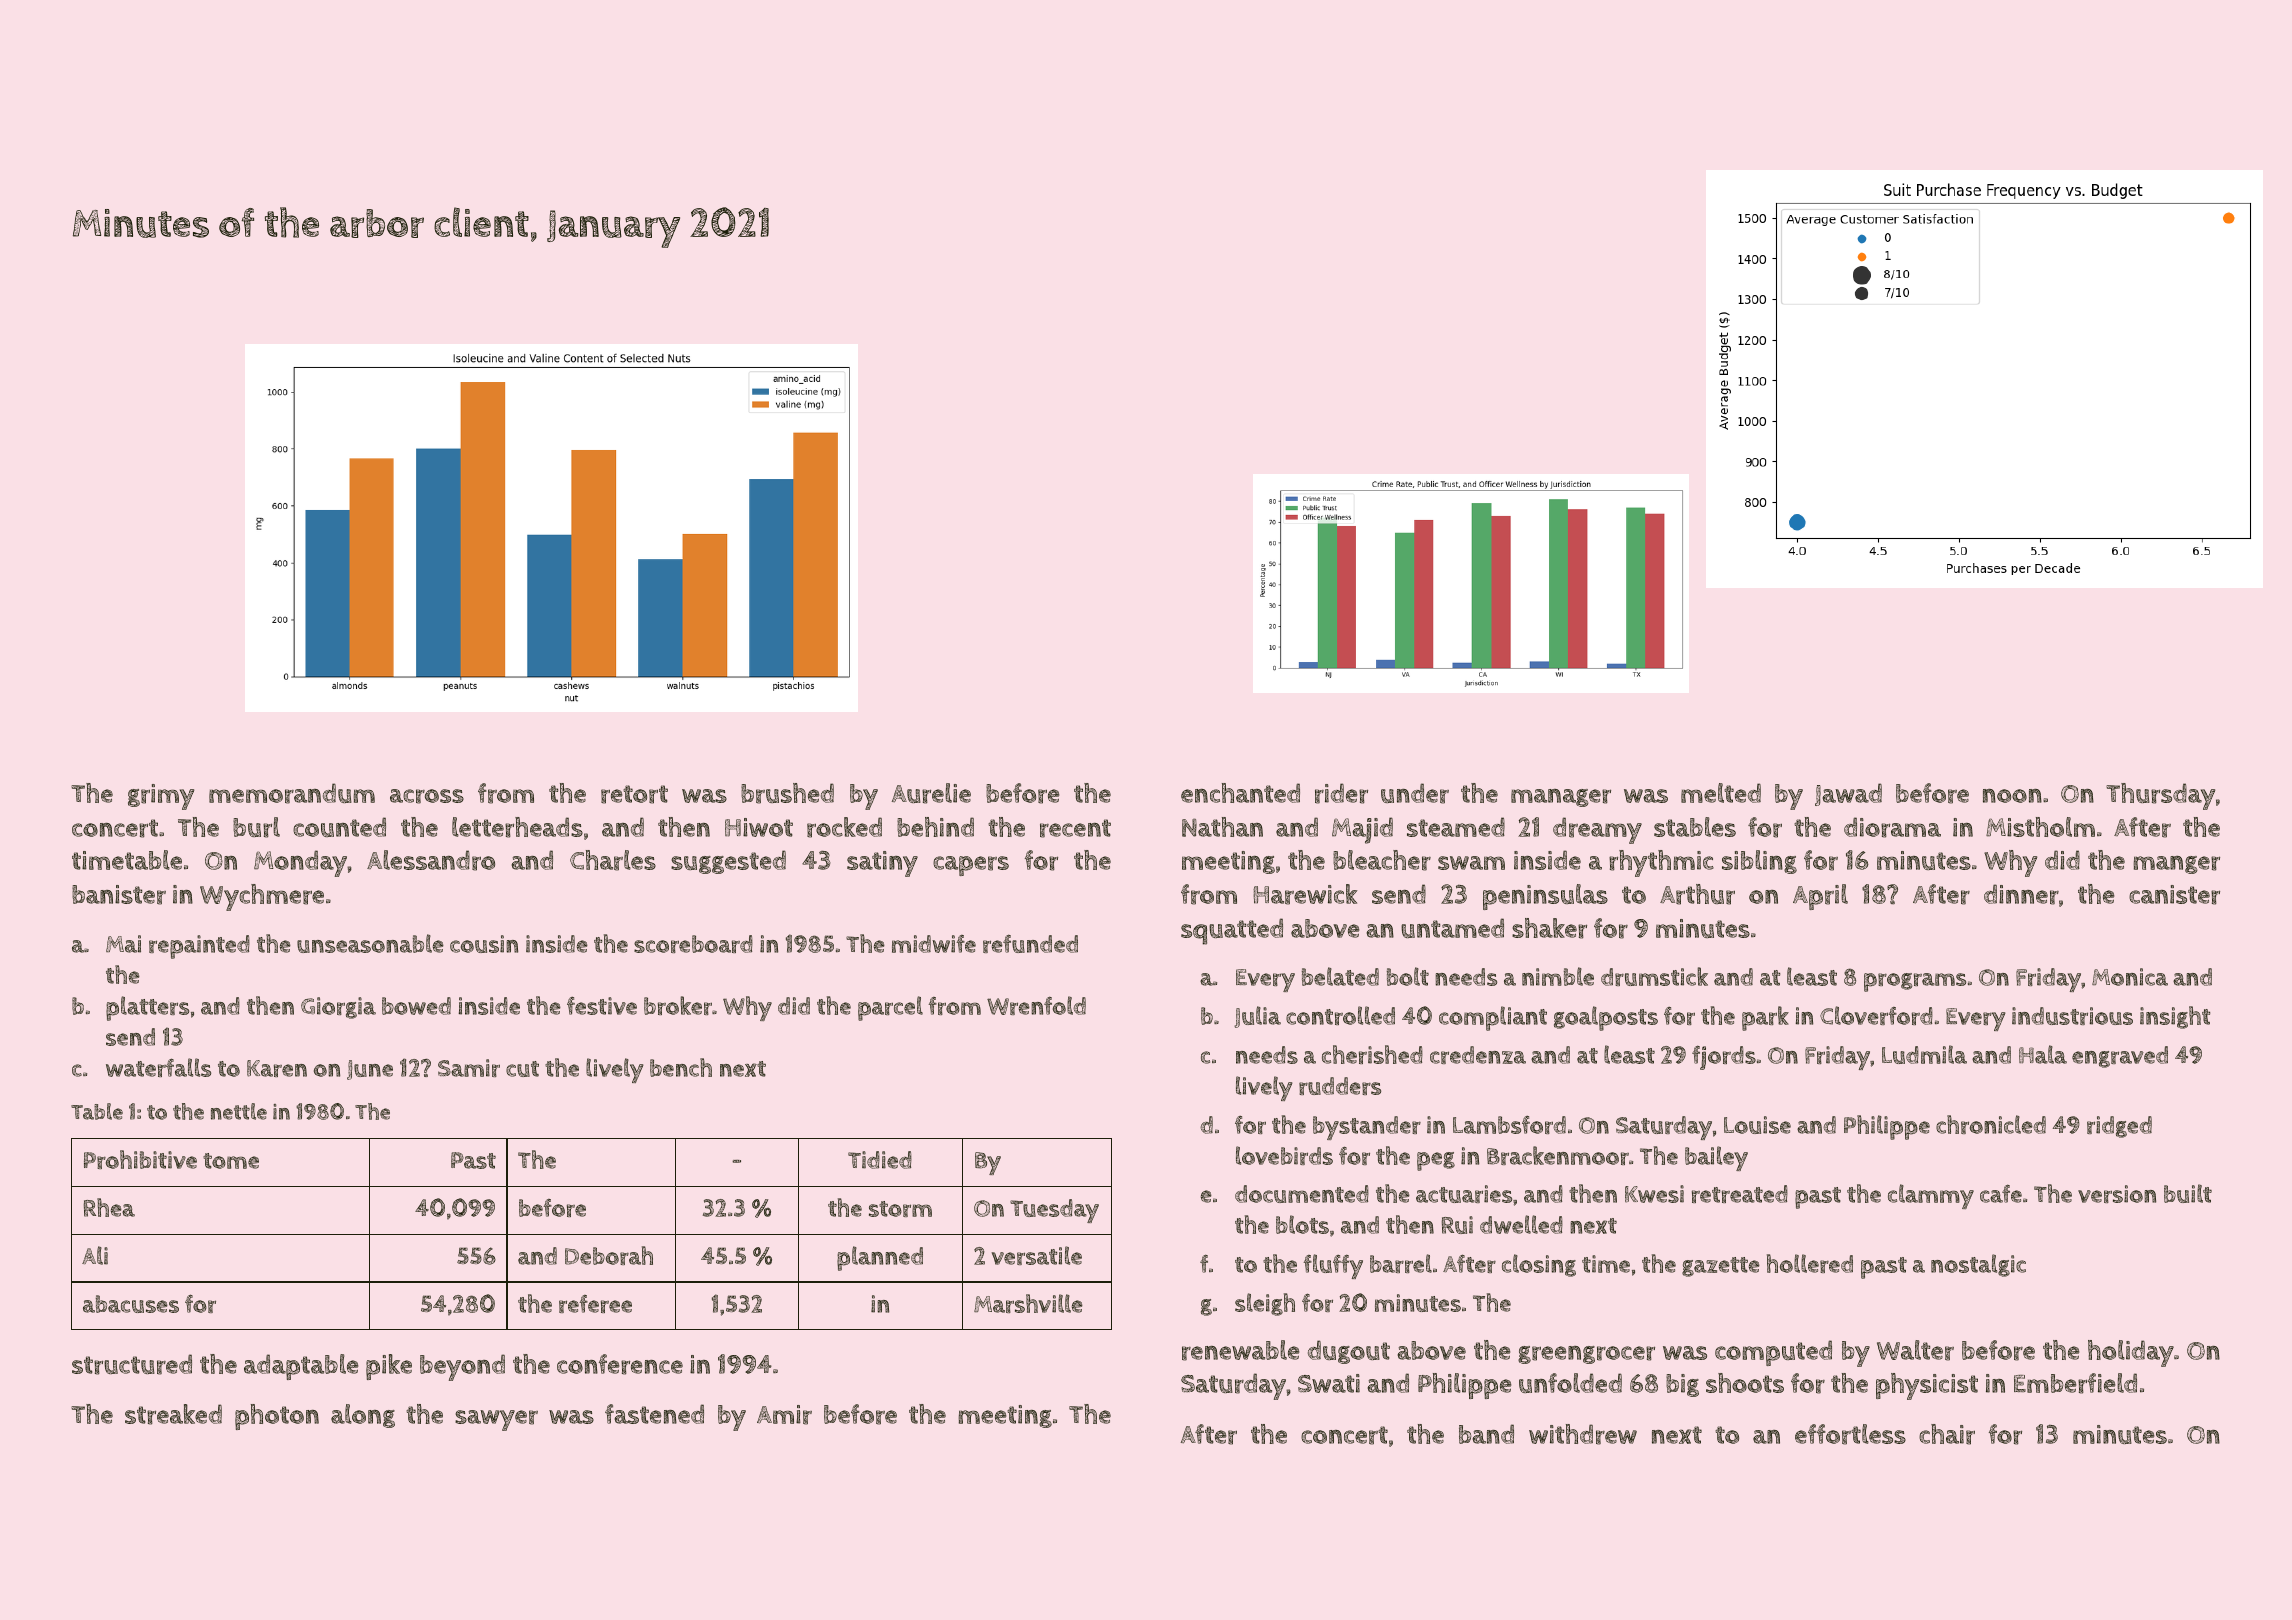 This document has width=2292, height=1620. Describe the element at coordinates (1773, 1353) in the document. I see `computed` at that location.
